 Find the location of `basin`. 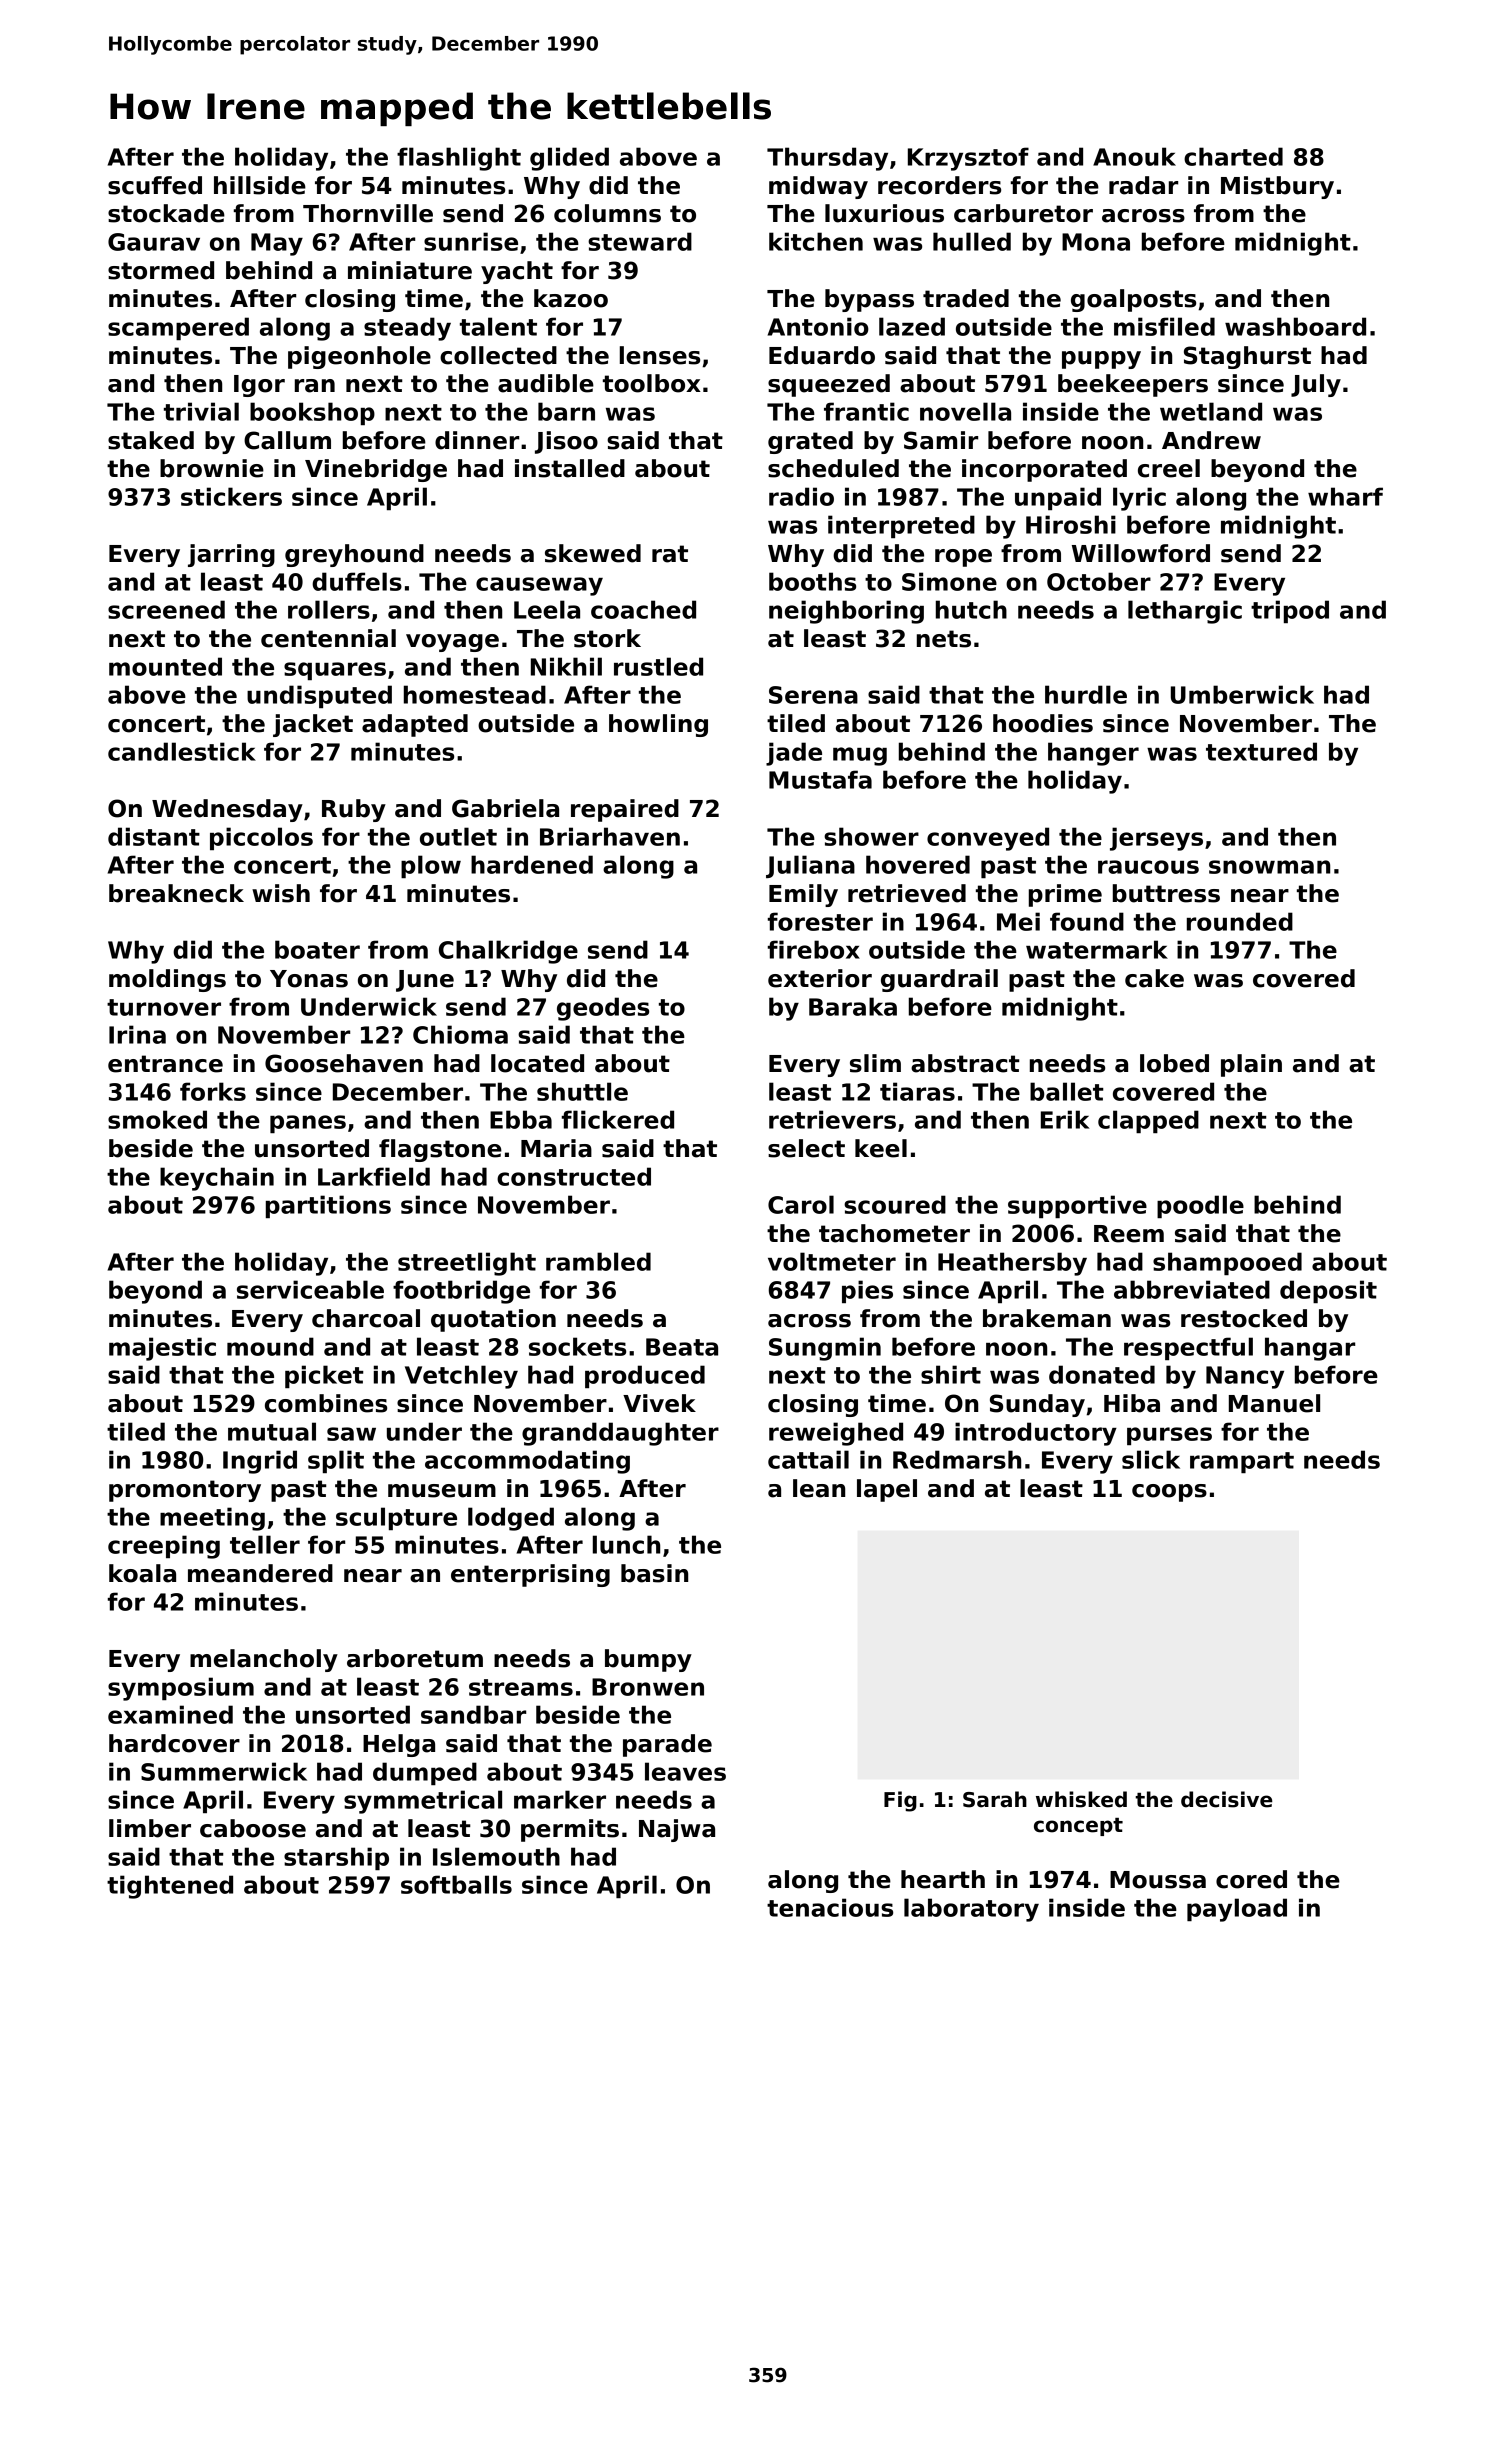

basin is located at coordinates (654, 1573).
